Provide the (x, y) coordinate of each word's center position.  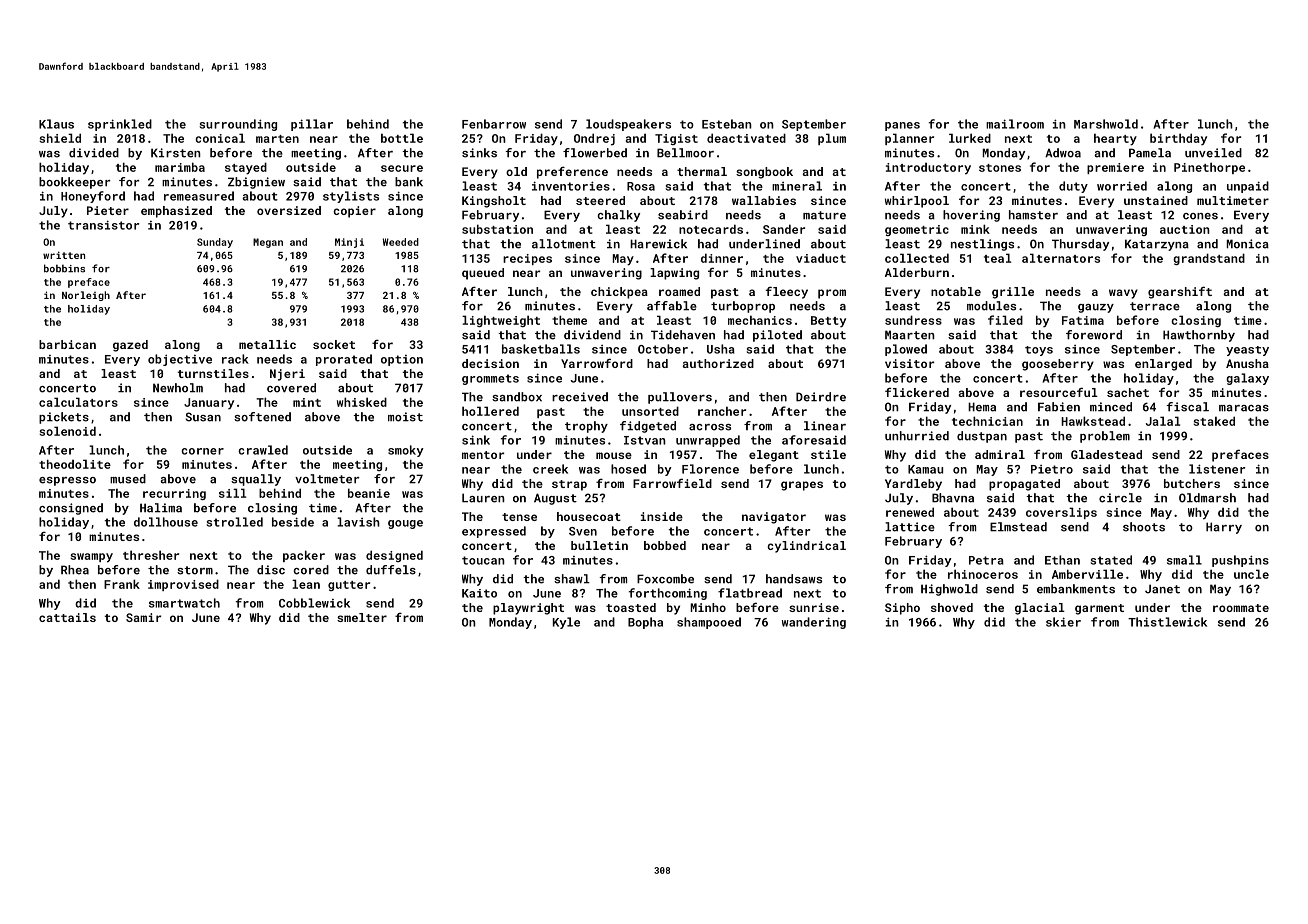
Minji (349, 243)
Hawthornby (1199, 336)
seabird (683, 215)
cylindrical (806, 547)
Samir (143, 617)
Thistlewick (1167, 622)
